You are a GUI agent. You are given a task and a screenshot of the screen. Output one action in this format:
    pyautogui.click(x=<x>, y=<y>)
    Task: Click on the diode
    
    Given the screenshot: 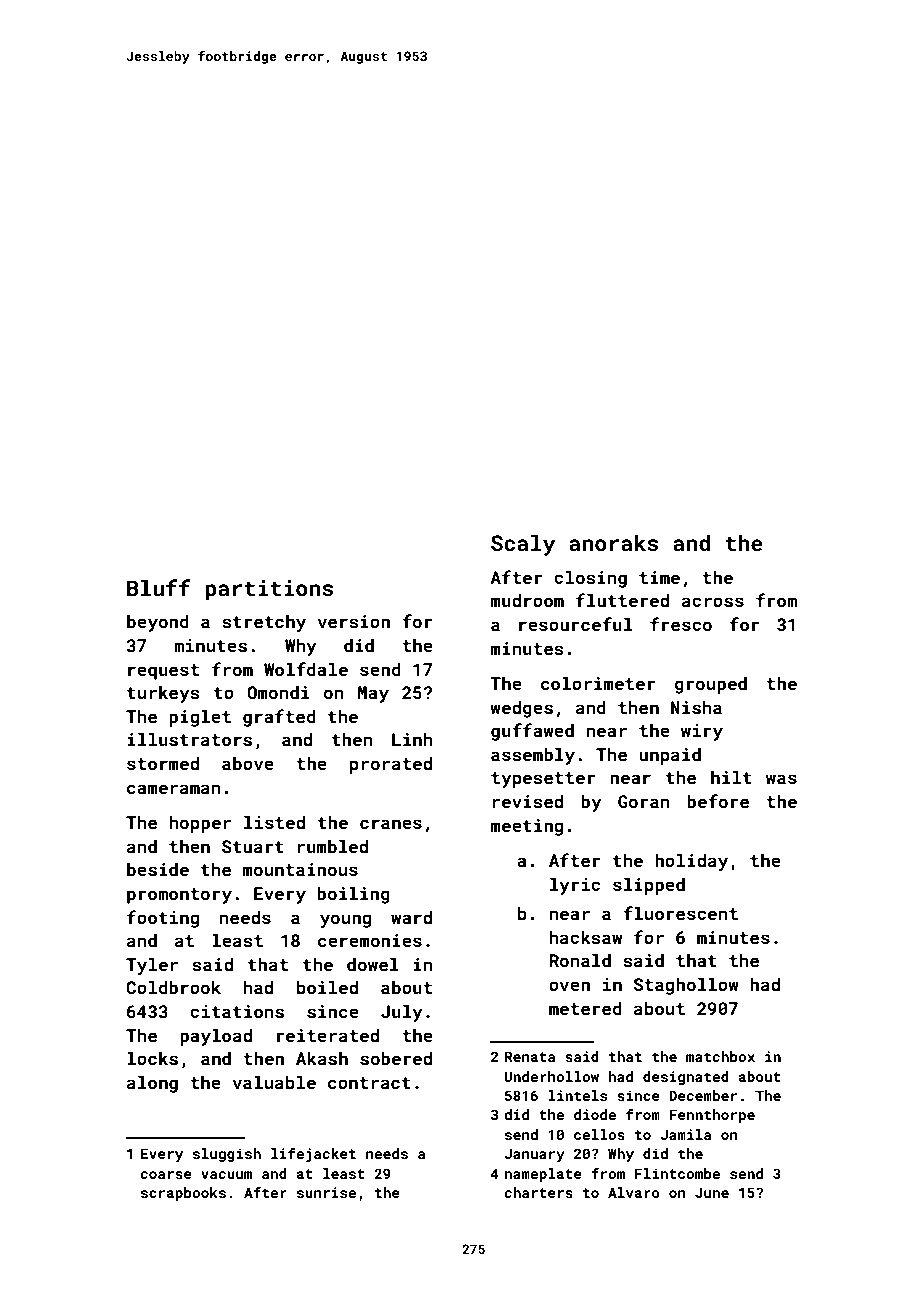 What is the action you would take?
    pyautogui.click(x=595, y=1114)
